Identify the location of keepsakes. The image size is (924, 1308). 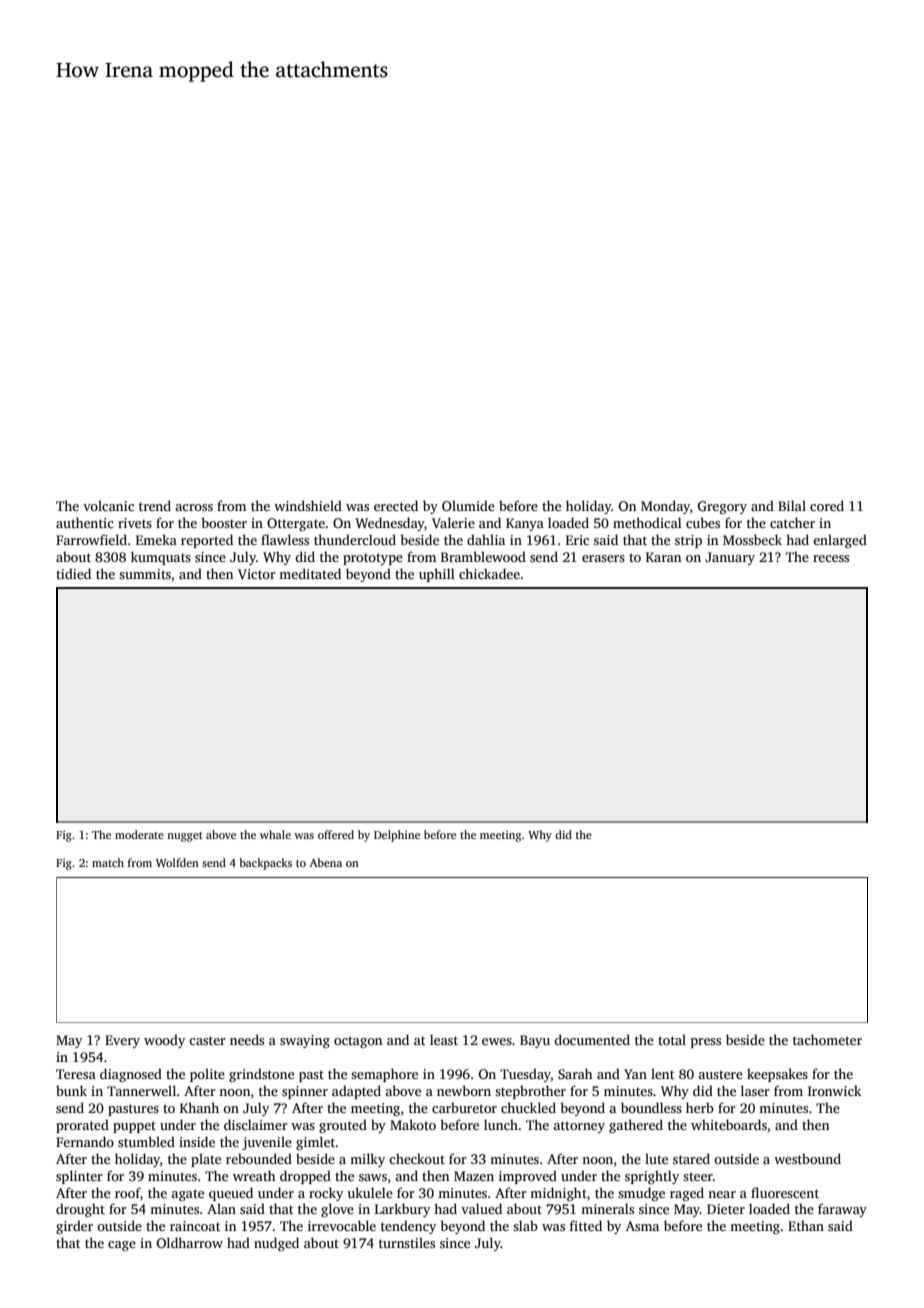
(777, 1075).
